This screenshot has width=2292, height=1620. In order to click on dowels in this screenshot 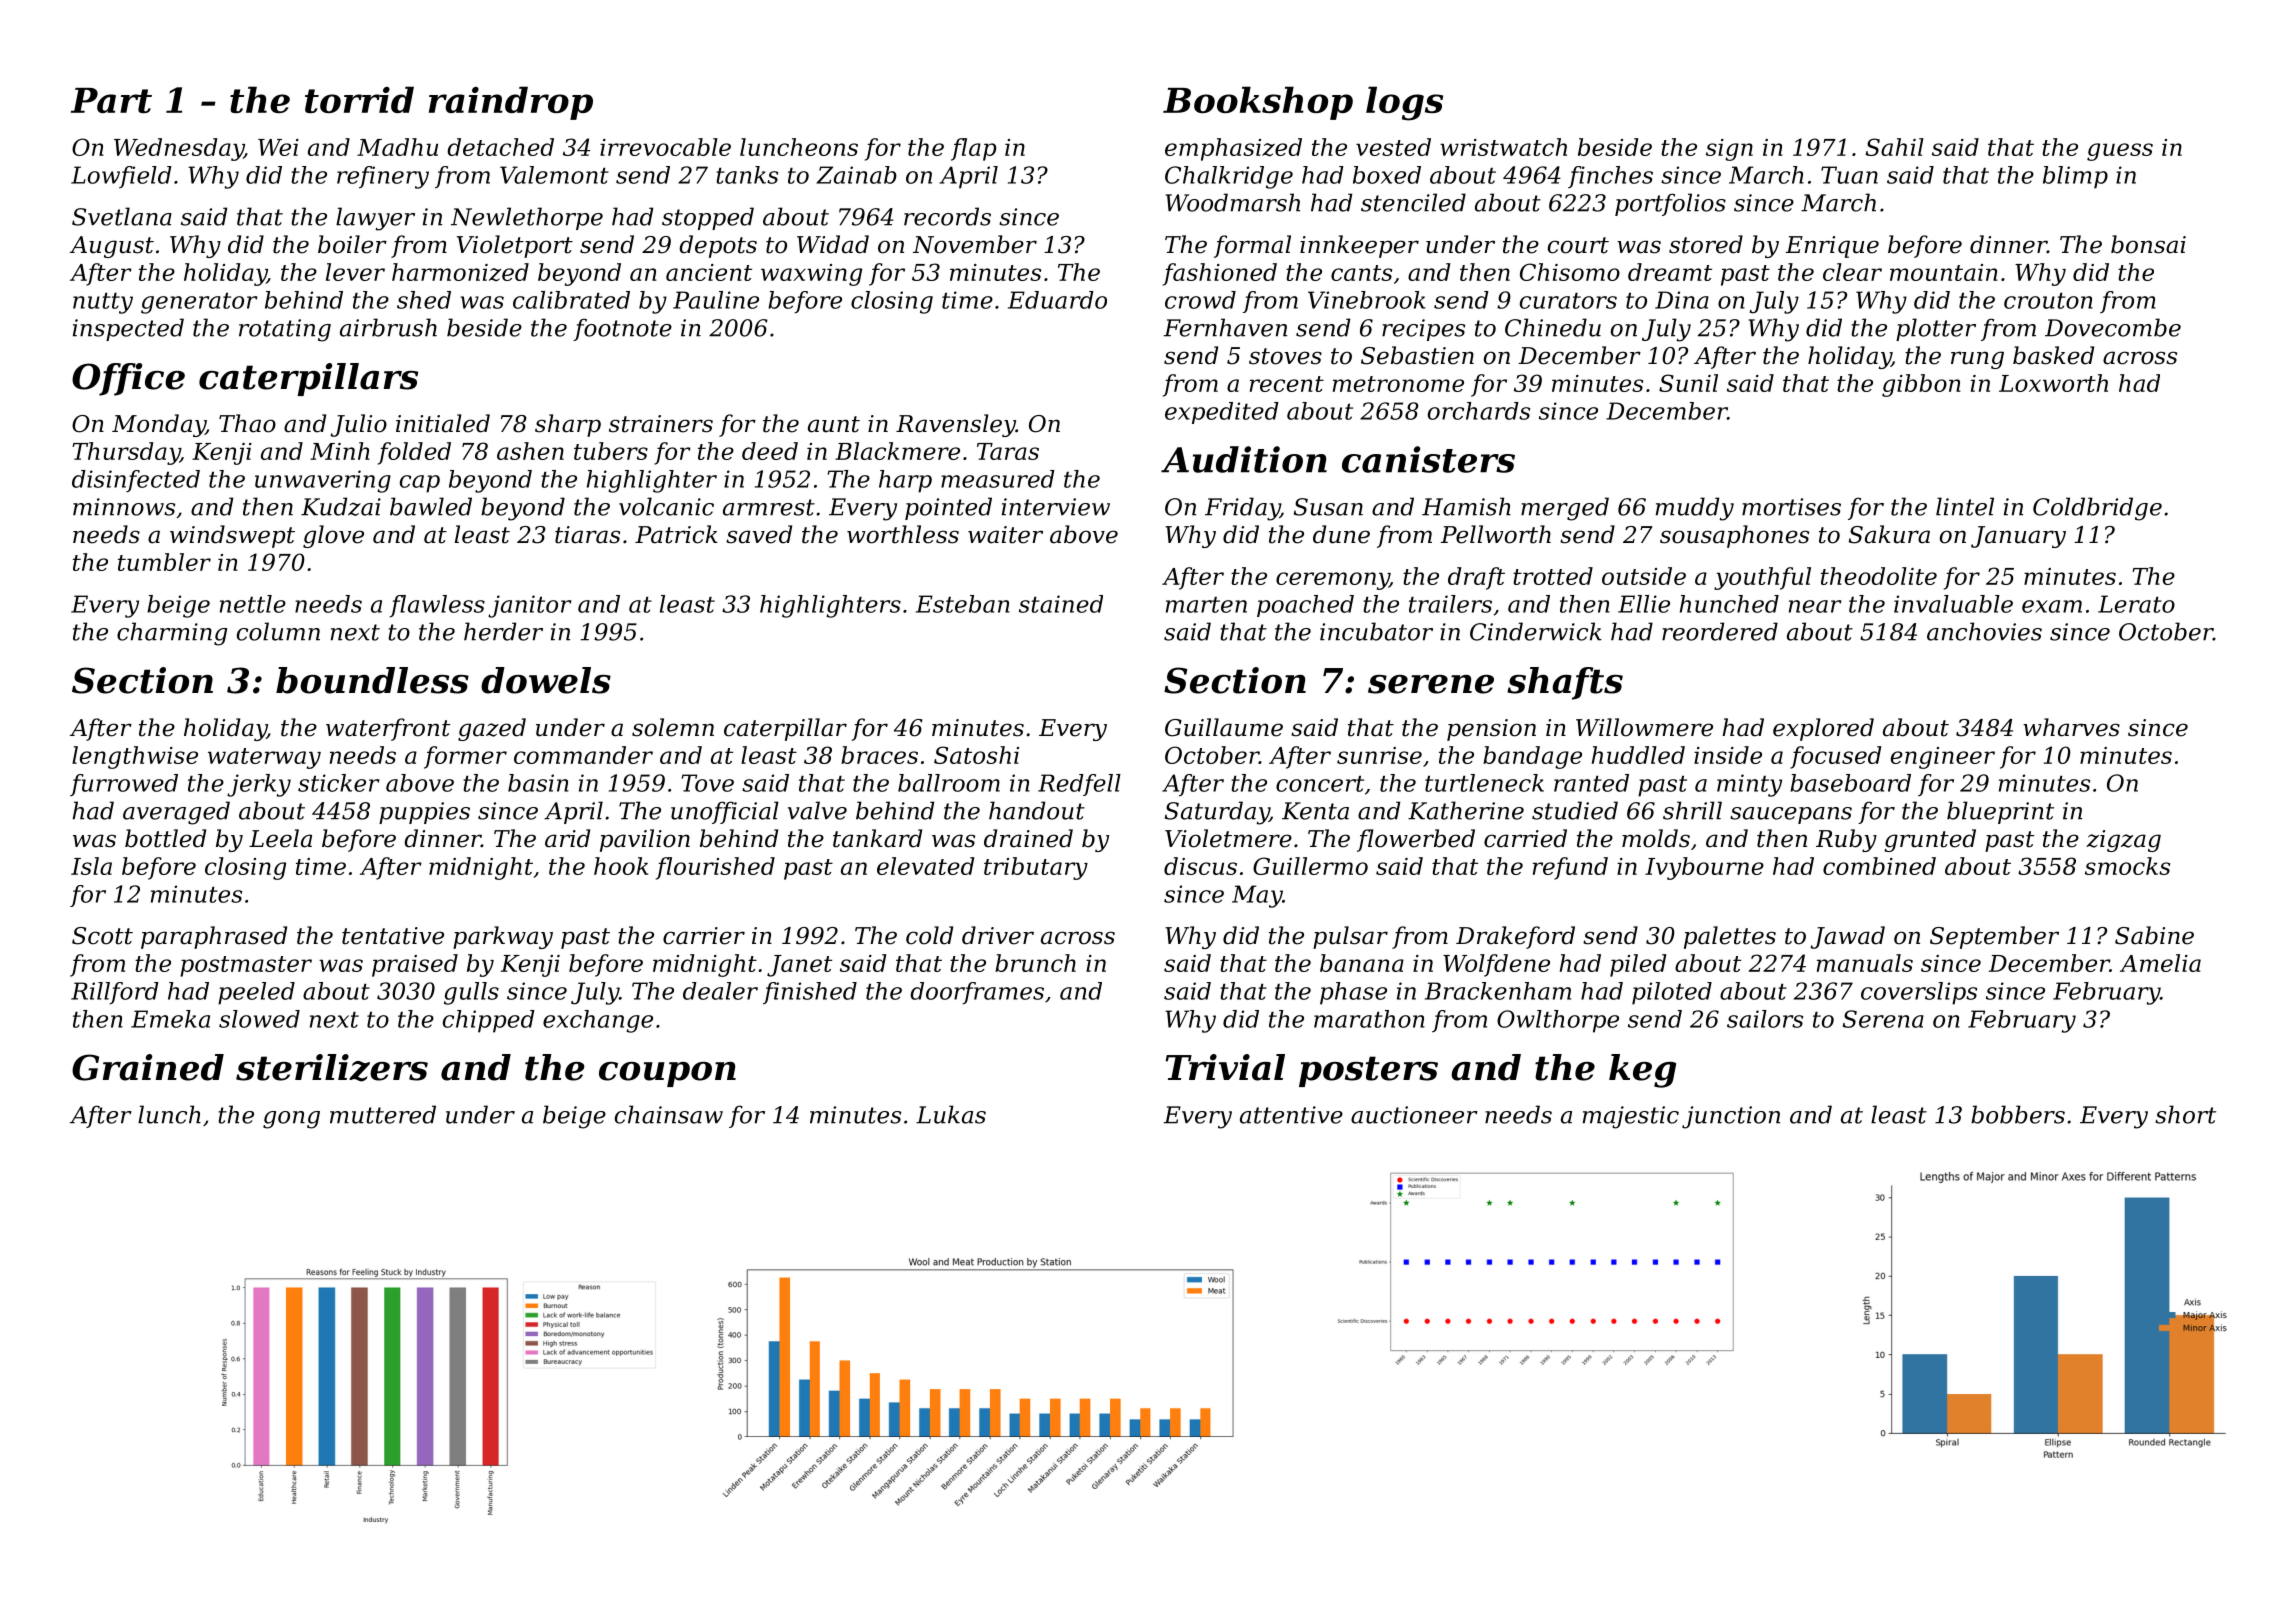, I will do `click(546, 680)`.
